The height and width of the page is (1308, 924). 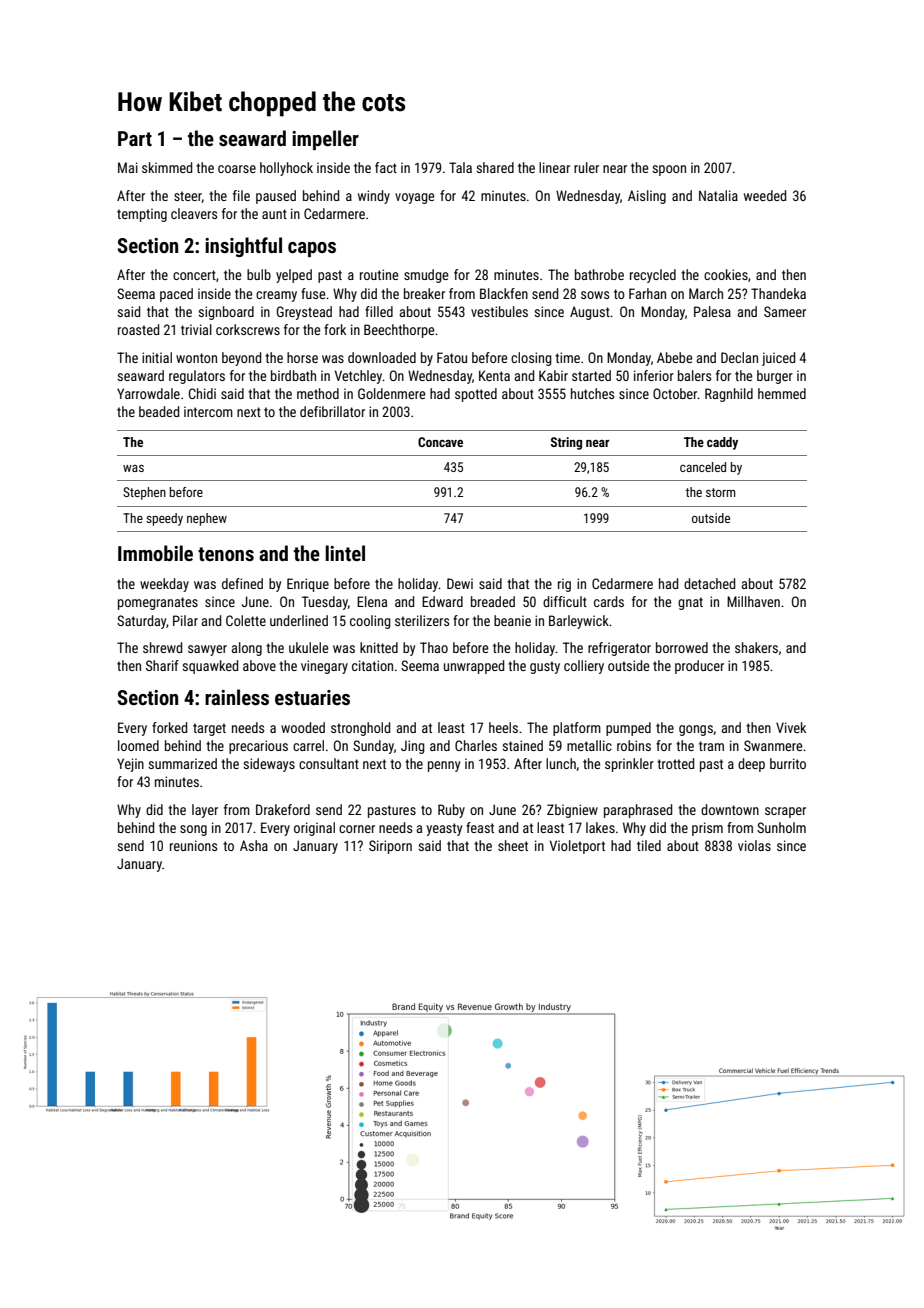 What do you see at coordinates (194, 275) in the page?
I see `concert` at bounding box center [194, 275].
